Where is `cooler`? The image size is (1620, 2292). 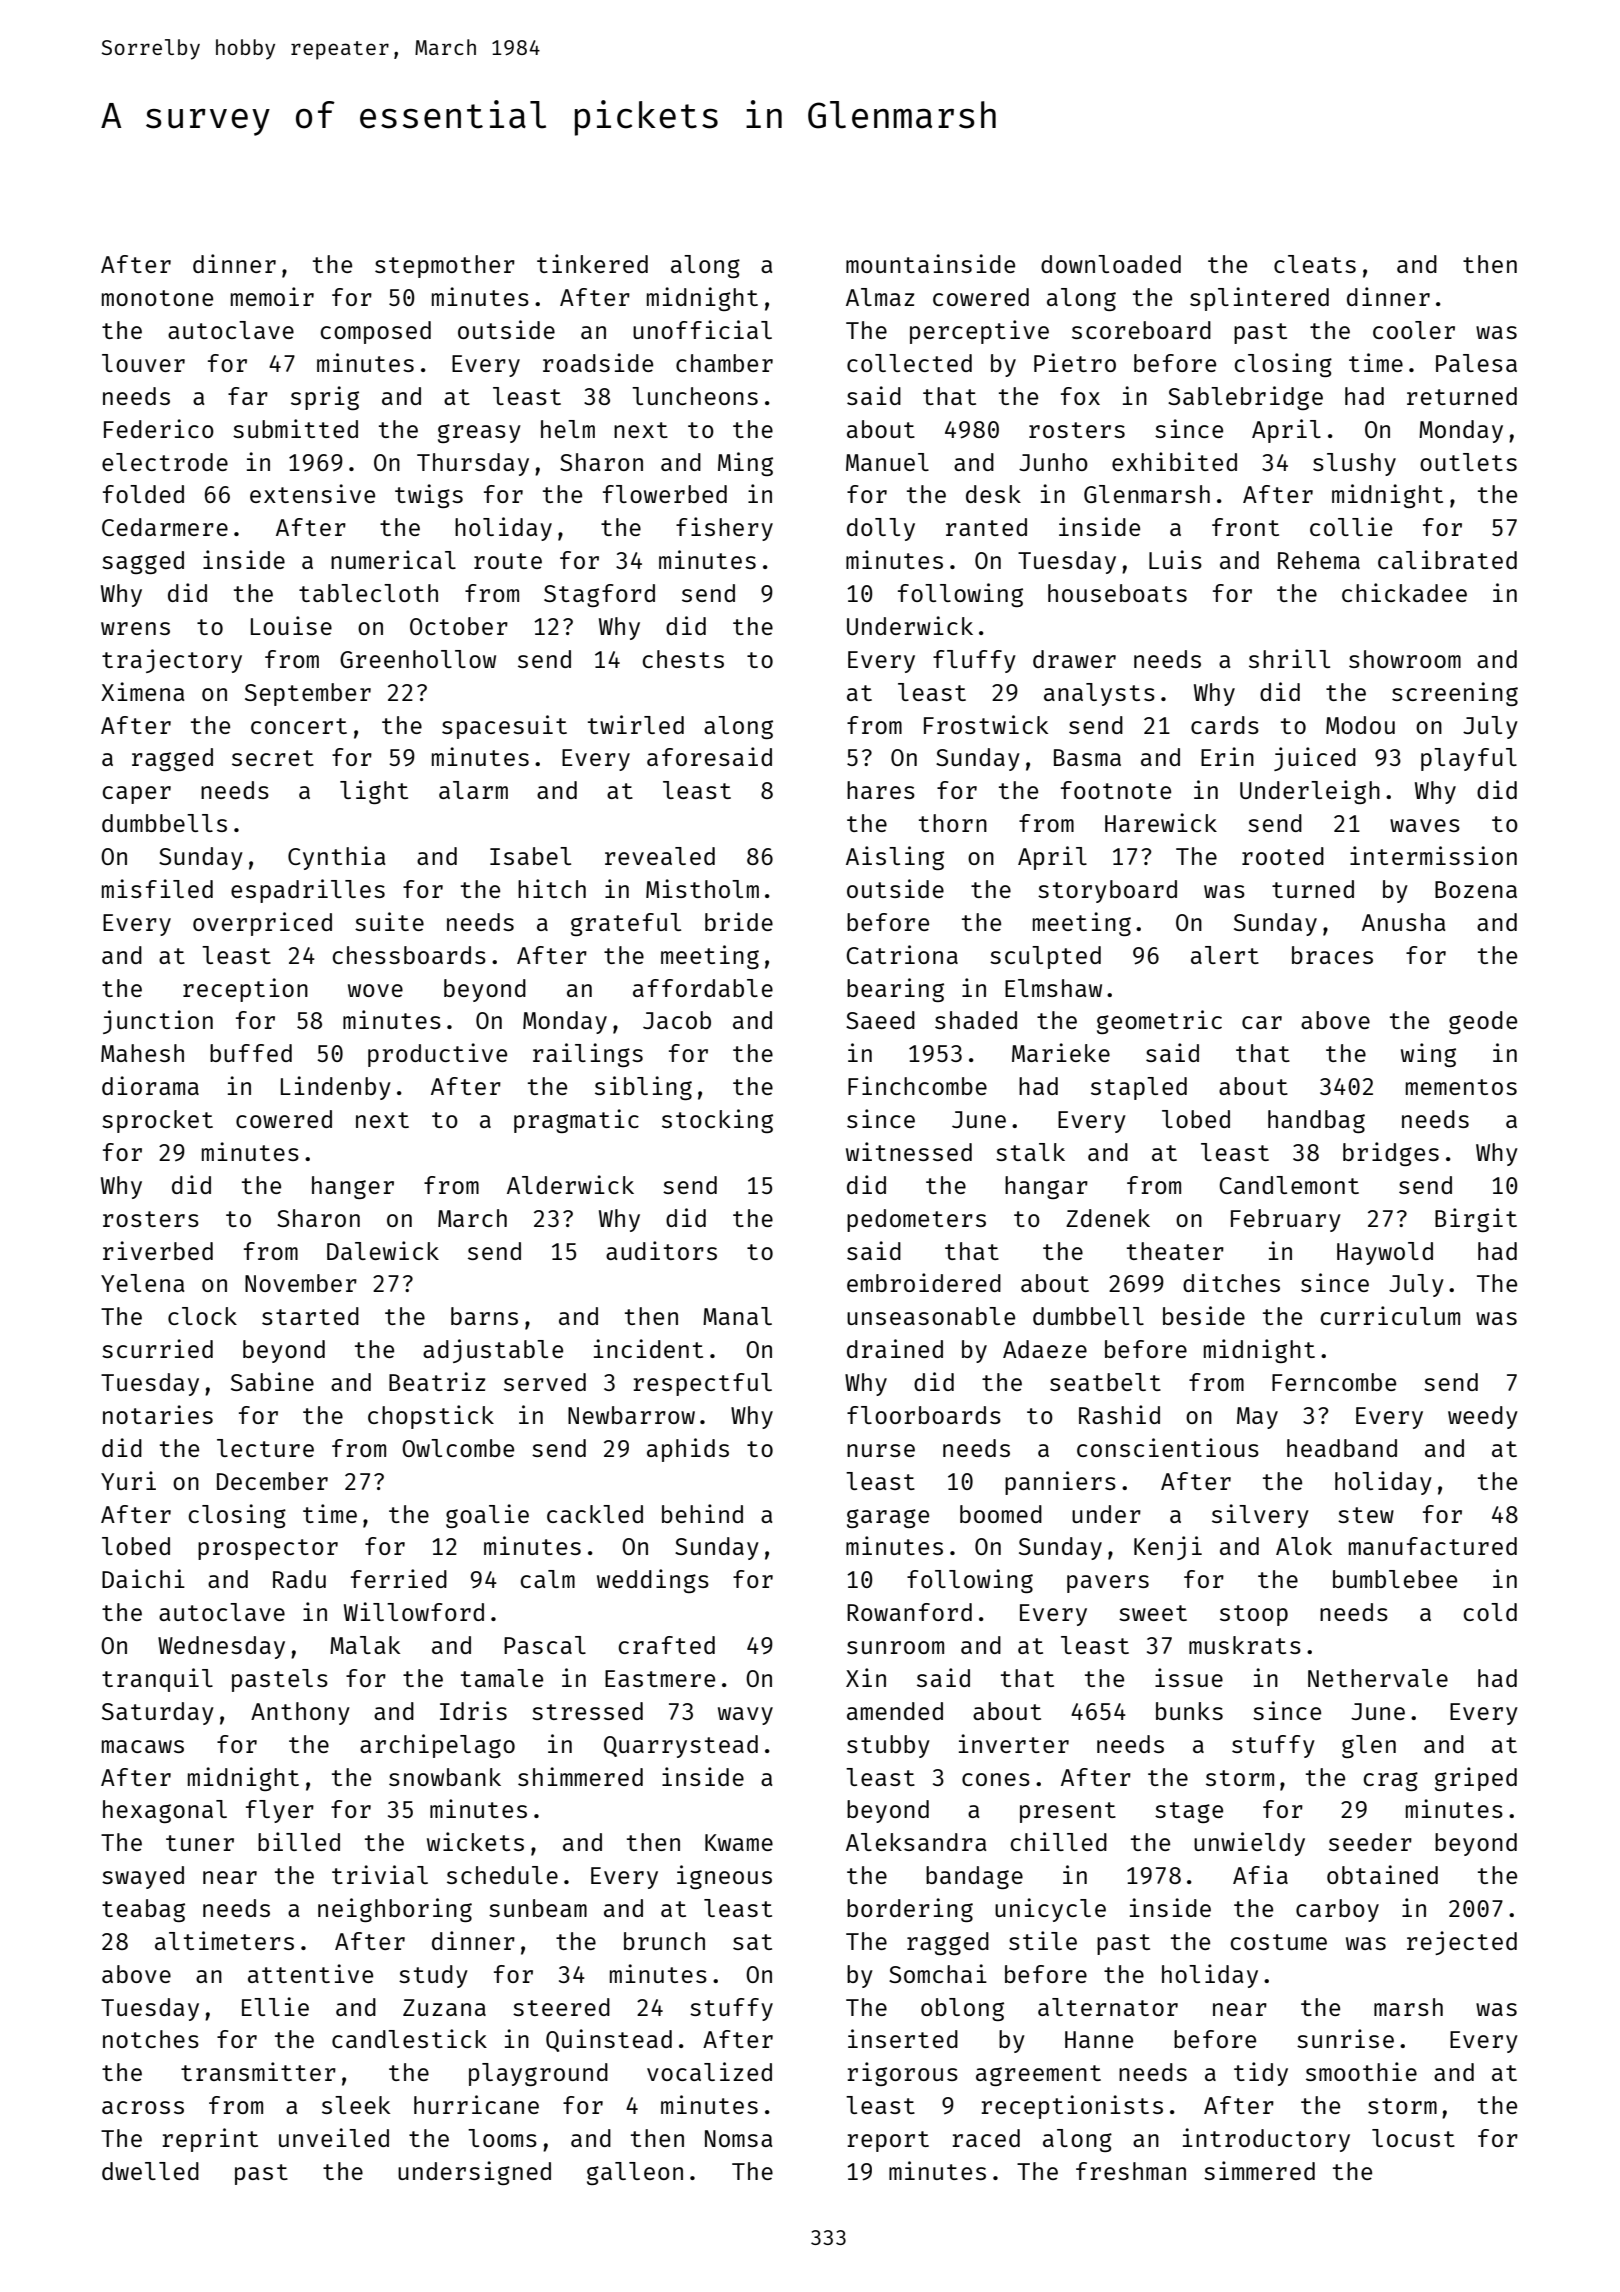 cooler is located at coordinates (1414, 330).
